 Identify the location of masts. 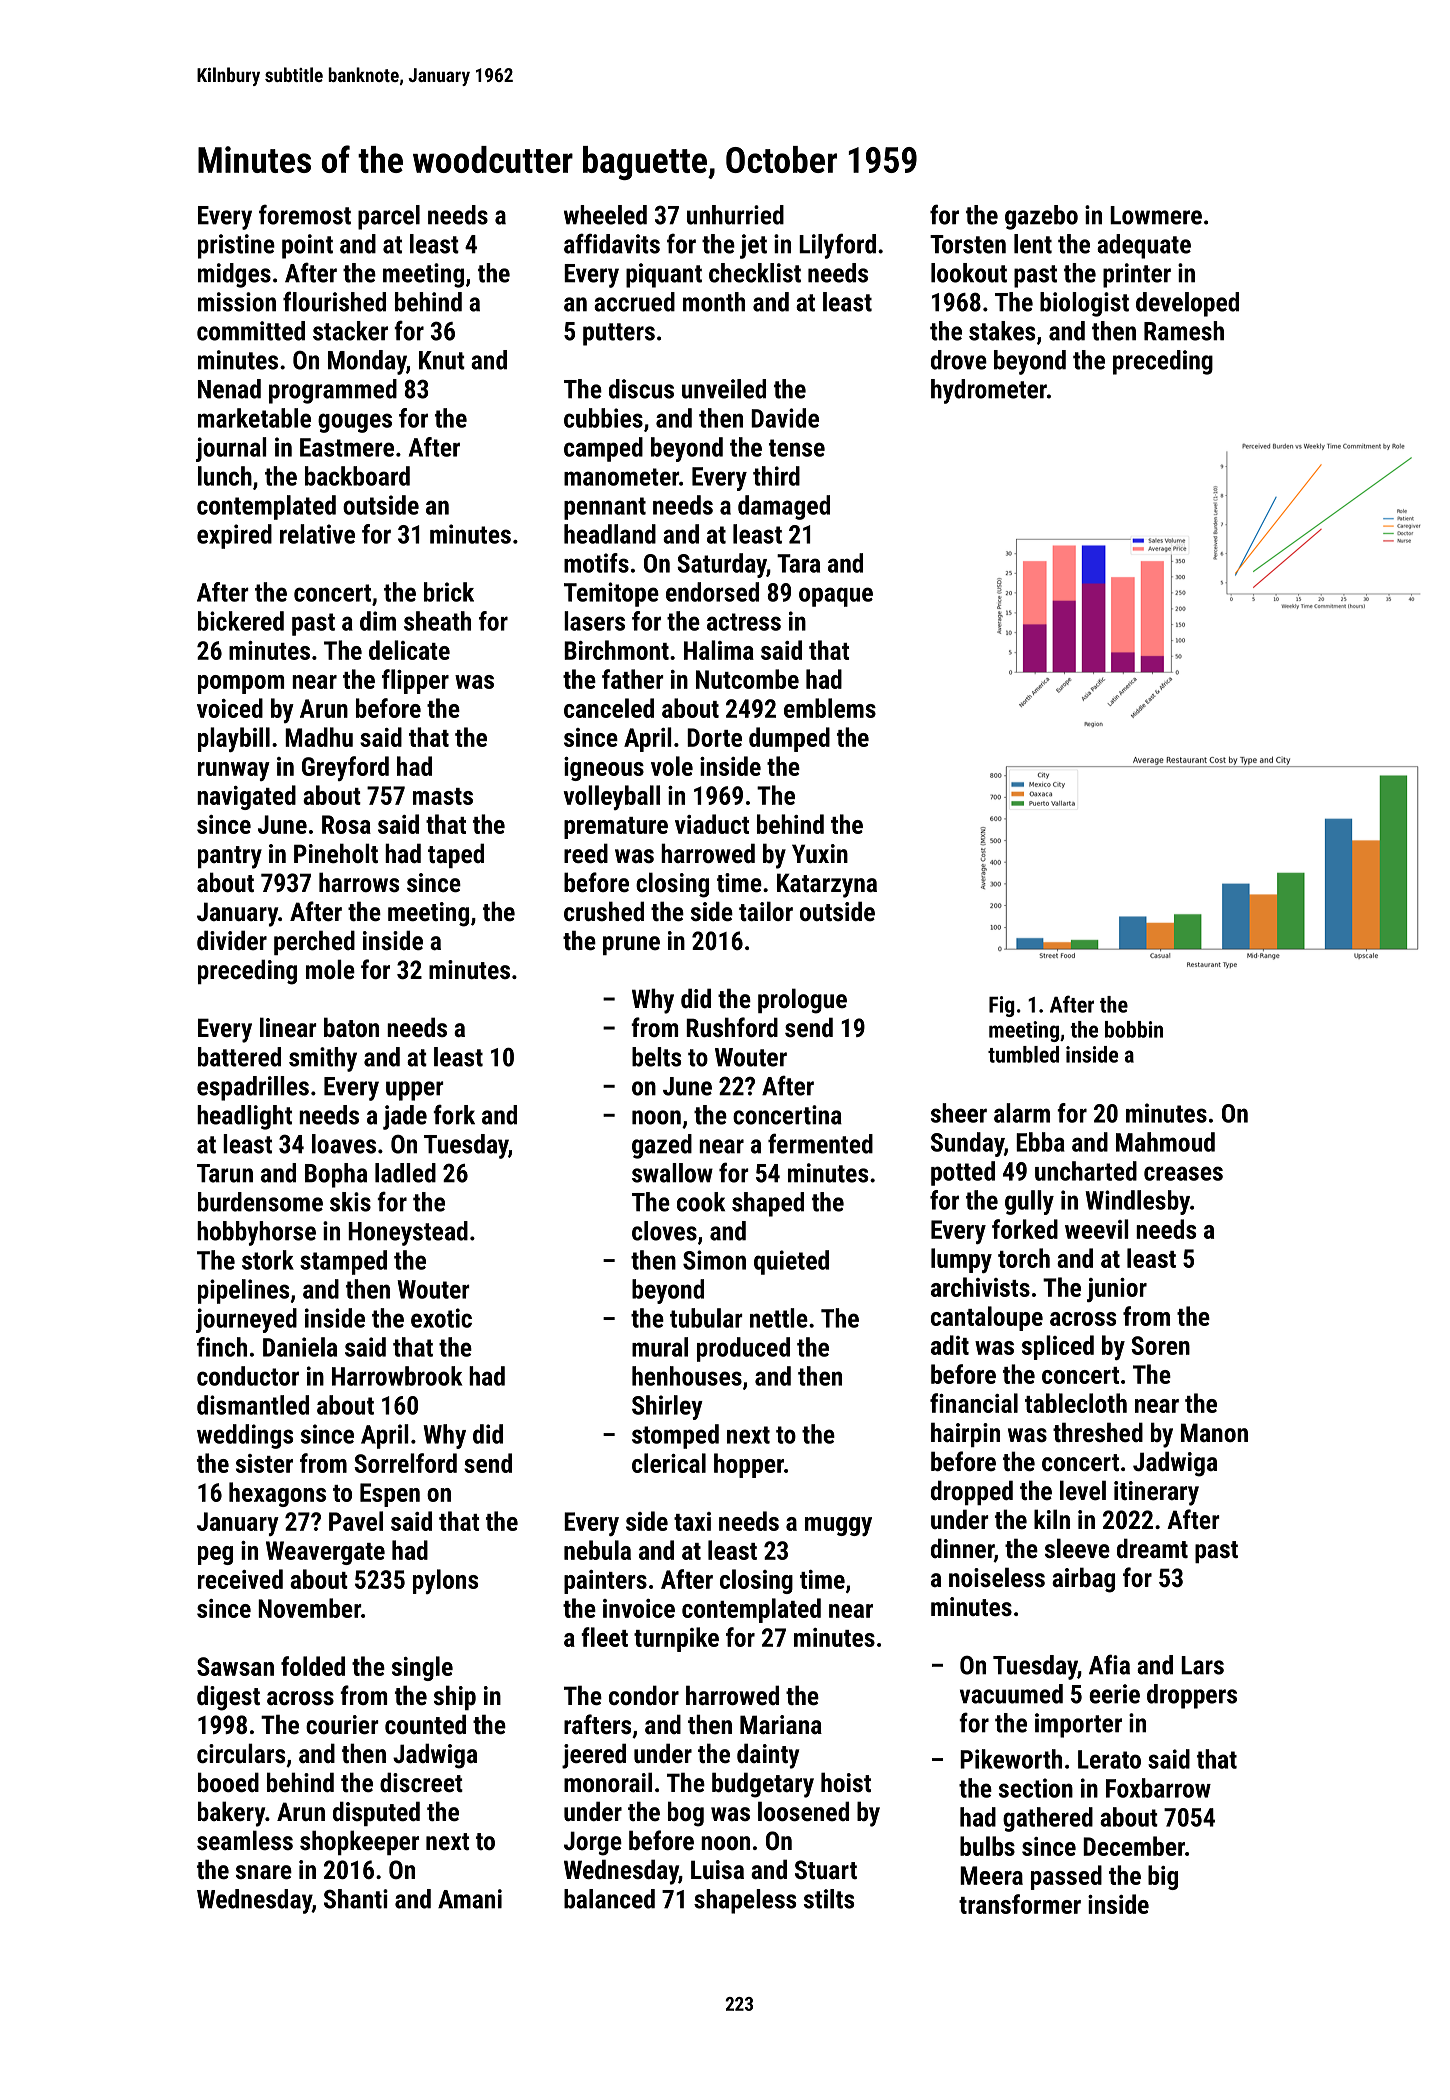
(443, 796).
